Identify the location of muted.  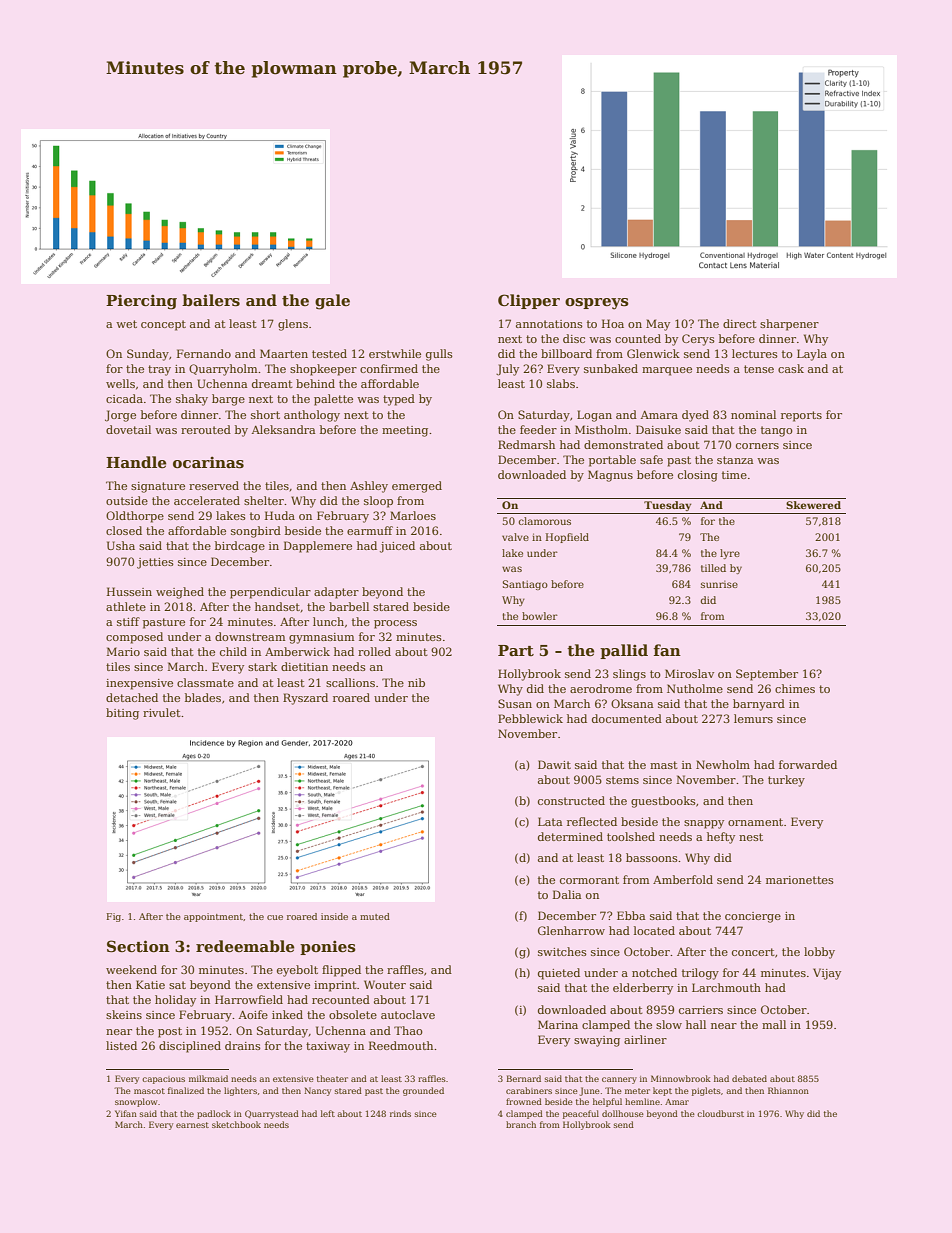
(375, 916).
